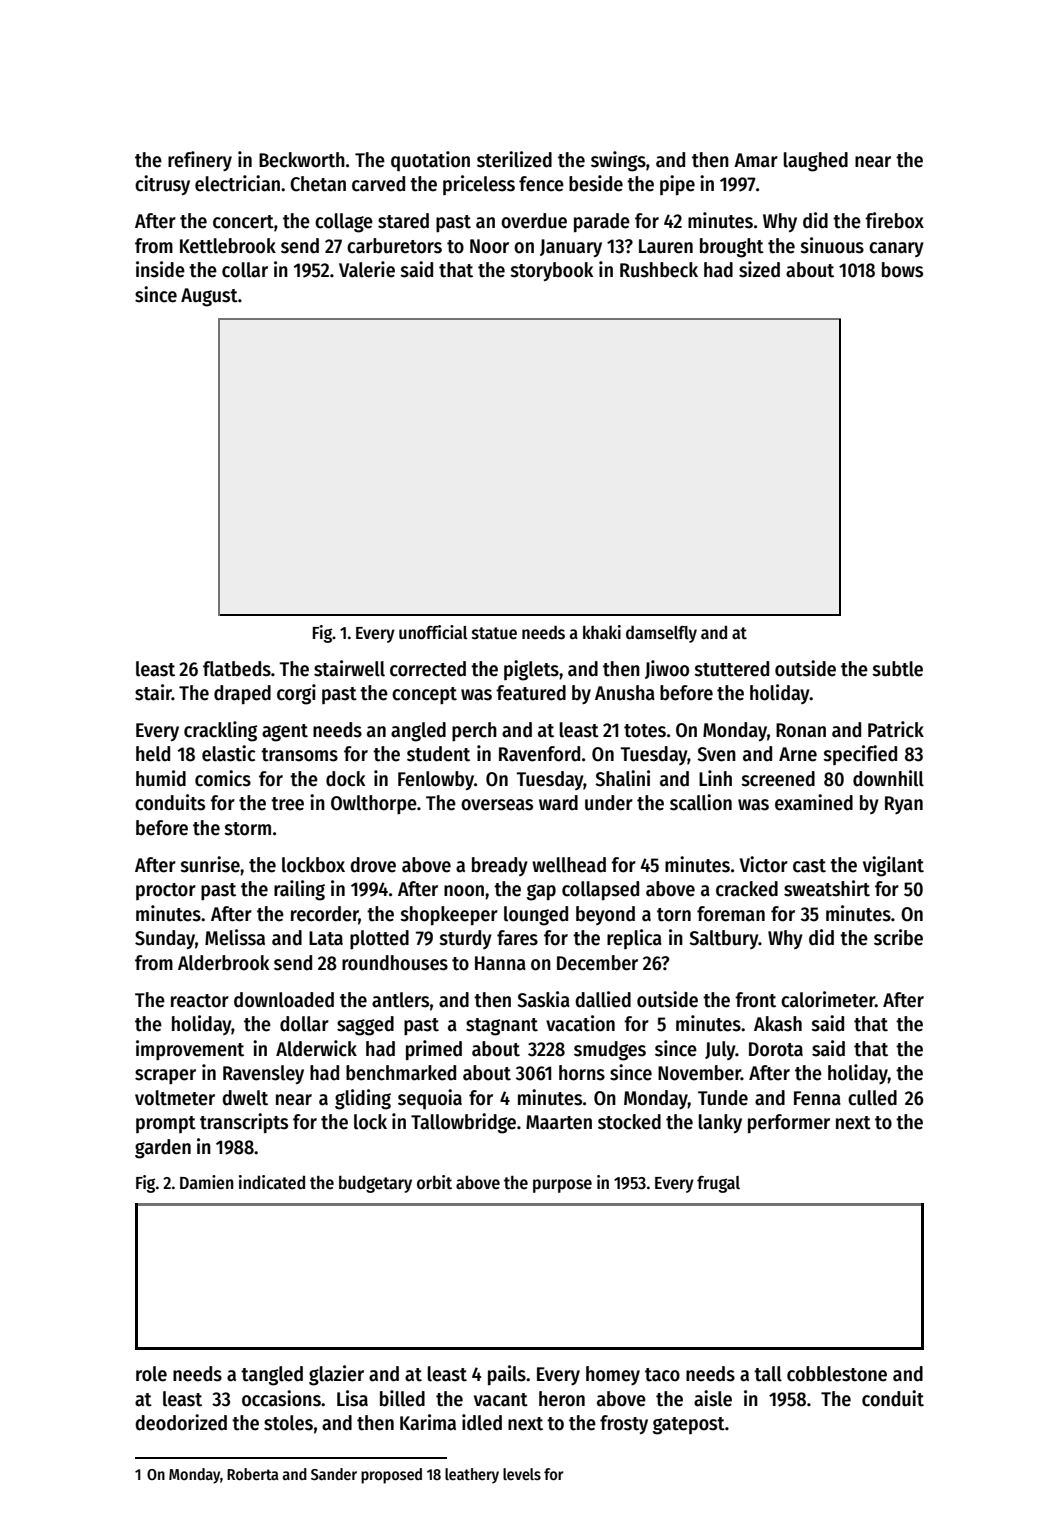 This screenshot has width=1059, height=1534. What do you see at coordinates (235, 937) in the screenshot?
I see `Melissa` at bounding box center [235, 937].
